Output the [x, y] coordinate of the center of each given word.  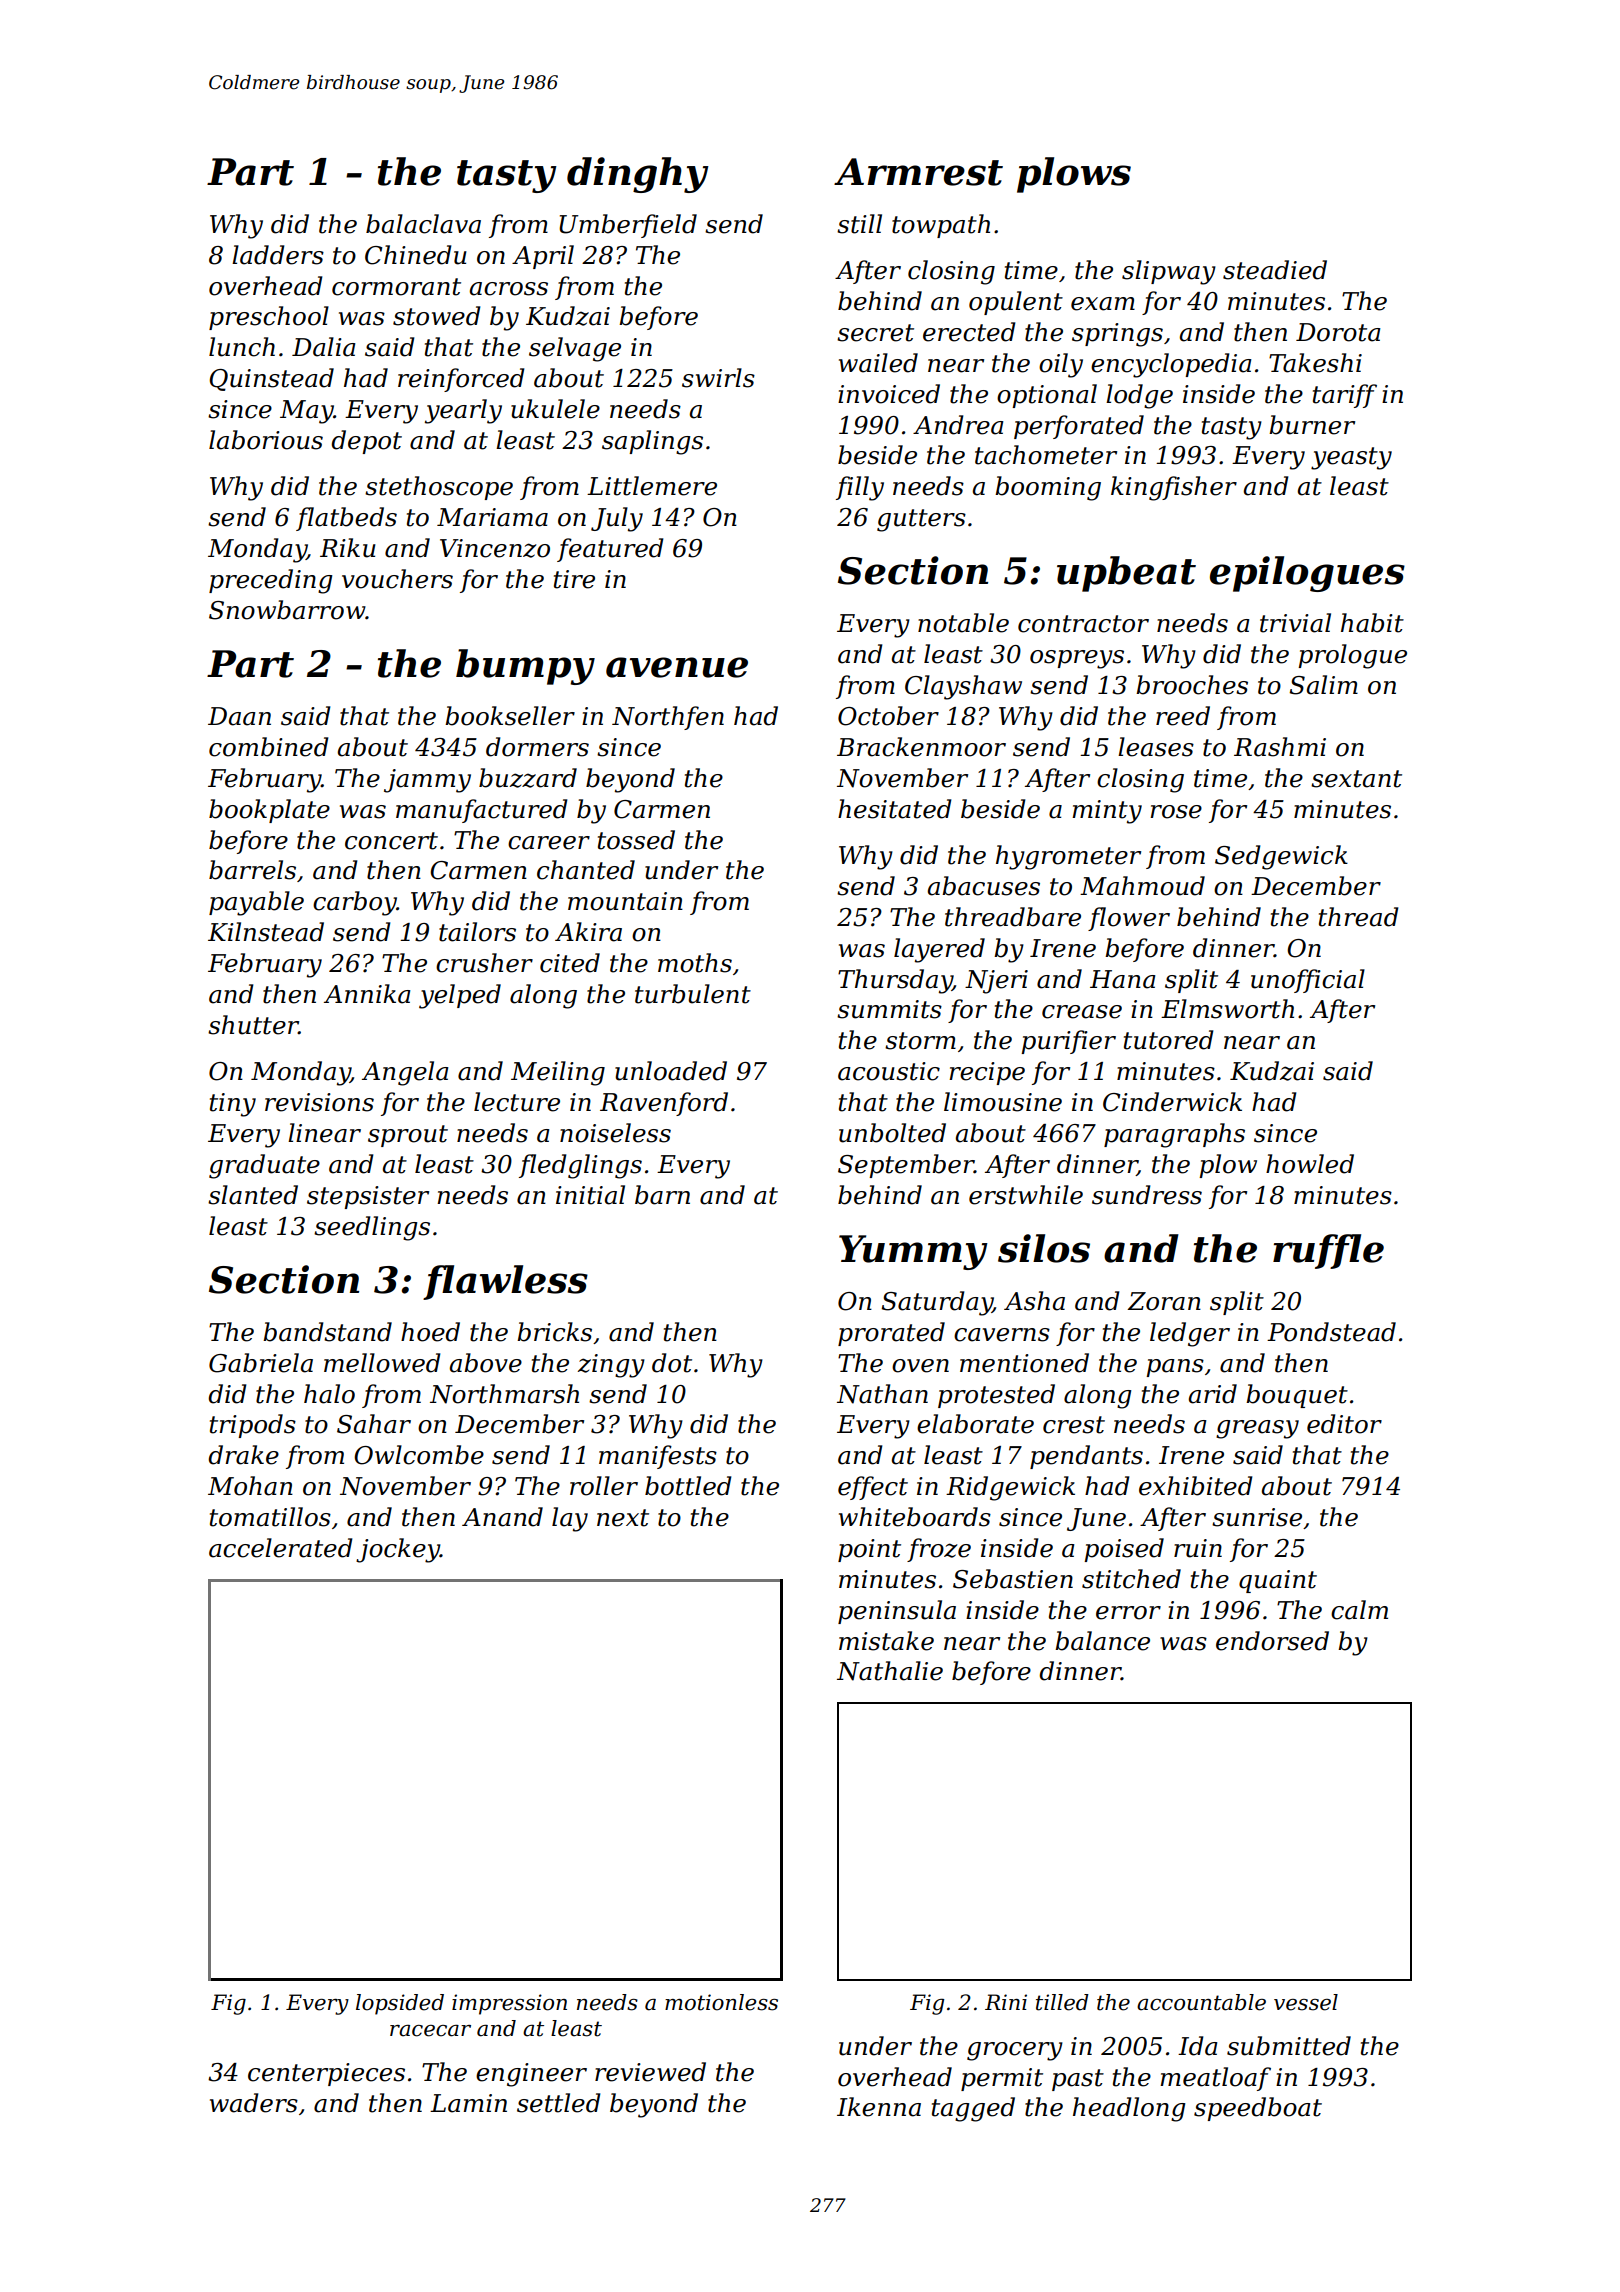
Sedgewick [1281, 857]
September [906, 1166]
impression [509, 2004]
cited [570, 963]
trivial [1295, 623]
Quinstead [271, 379]
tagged [973, 2109]
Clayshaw [963, 687]
